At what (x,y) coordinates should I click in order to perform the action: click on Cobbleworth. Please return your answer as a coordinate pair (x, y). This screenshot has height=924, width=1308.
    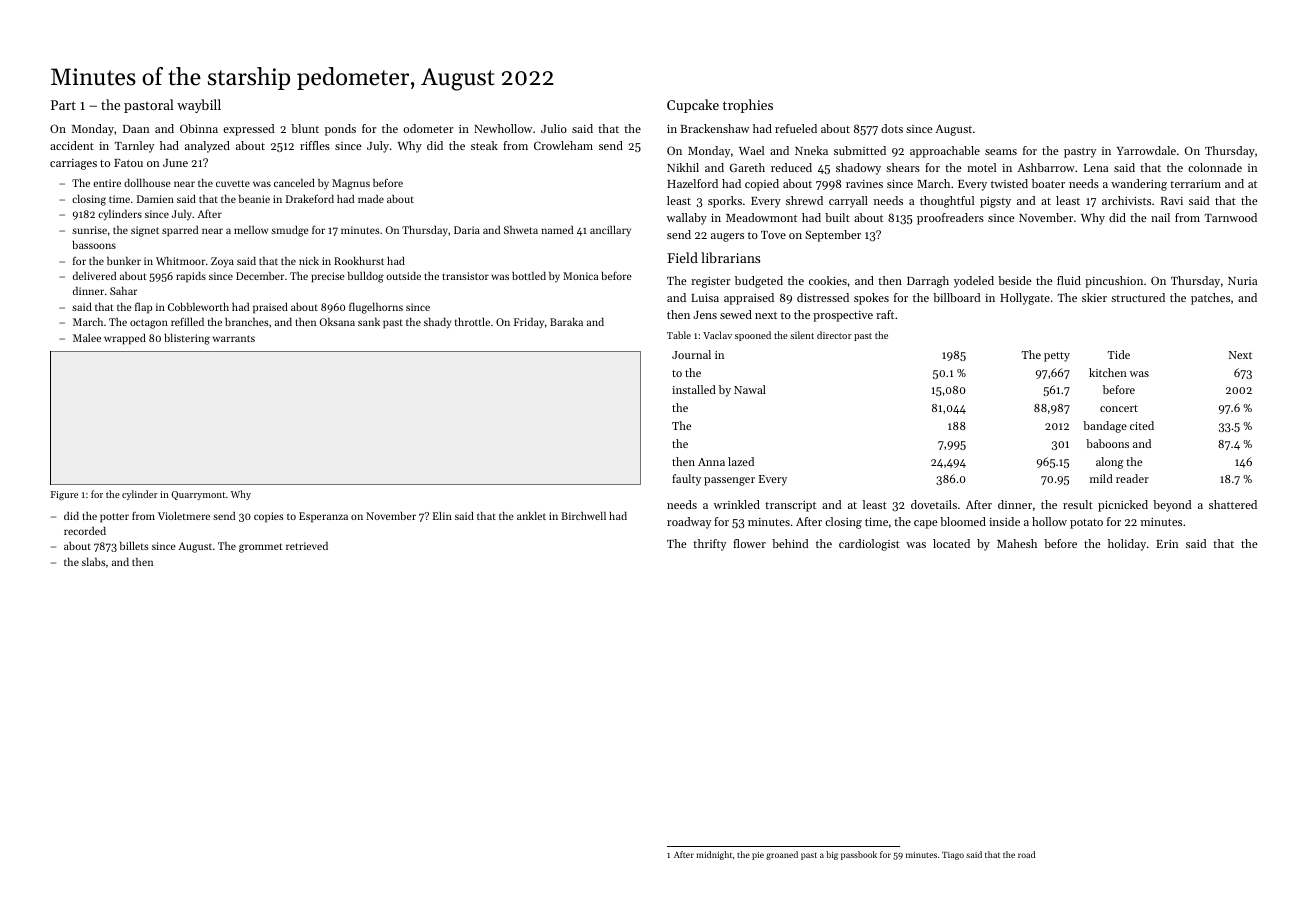
    Looking at the image, I should click on (198, 307).
